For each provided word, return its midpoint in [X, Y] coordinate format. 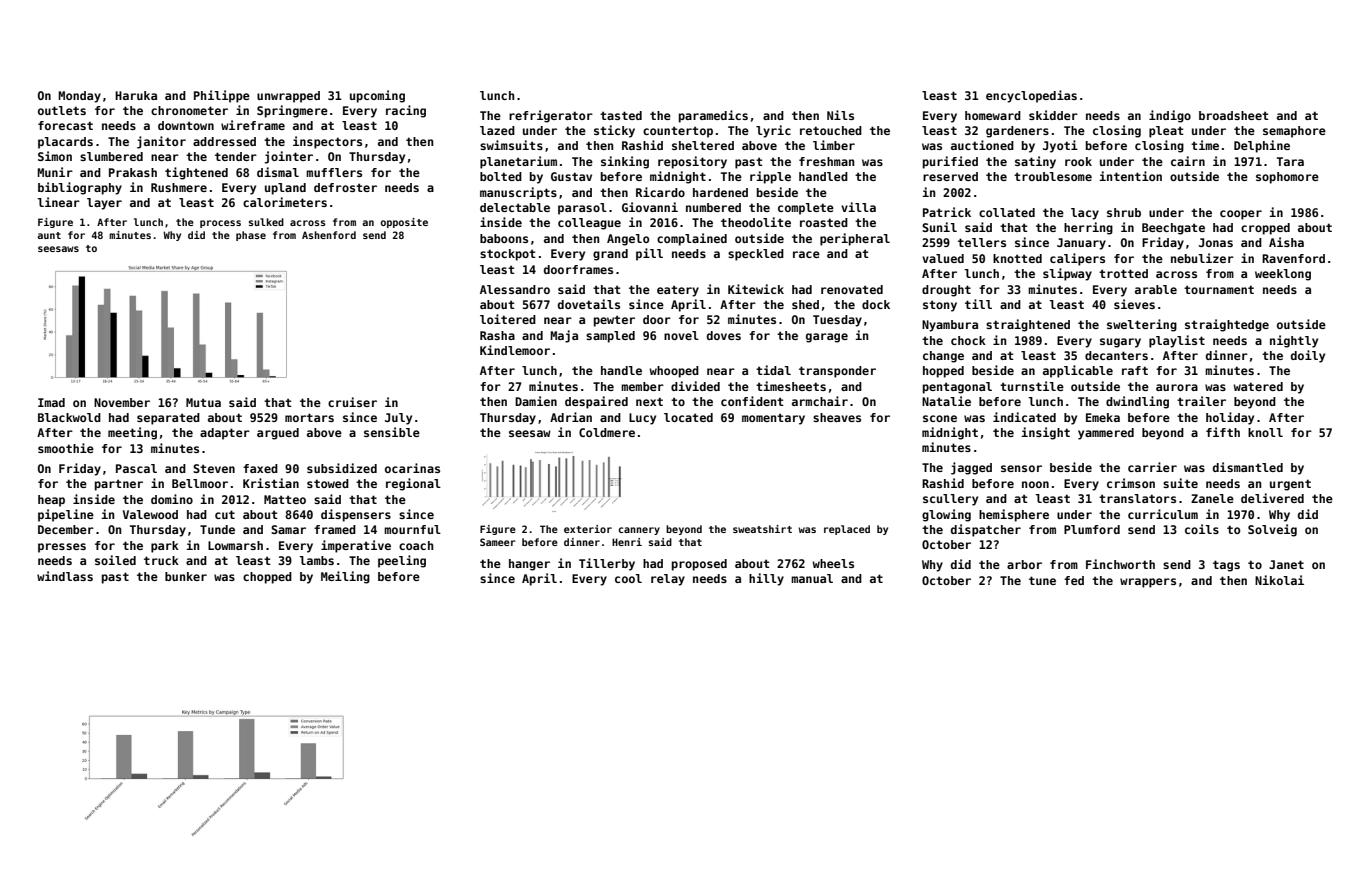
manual [812, 578]
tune [1042, 580]
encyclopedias [1031, 96]
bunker [186, 576]
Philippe [222, 96]
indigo [1170, 116]
